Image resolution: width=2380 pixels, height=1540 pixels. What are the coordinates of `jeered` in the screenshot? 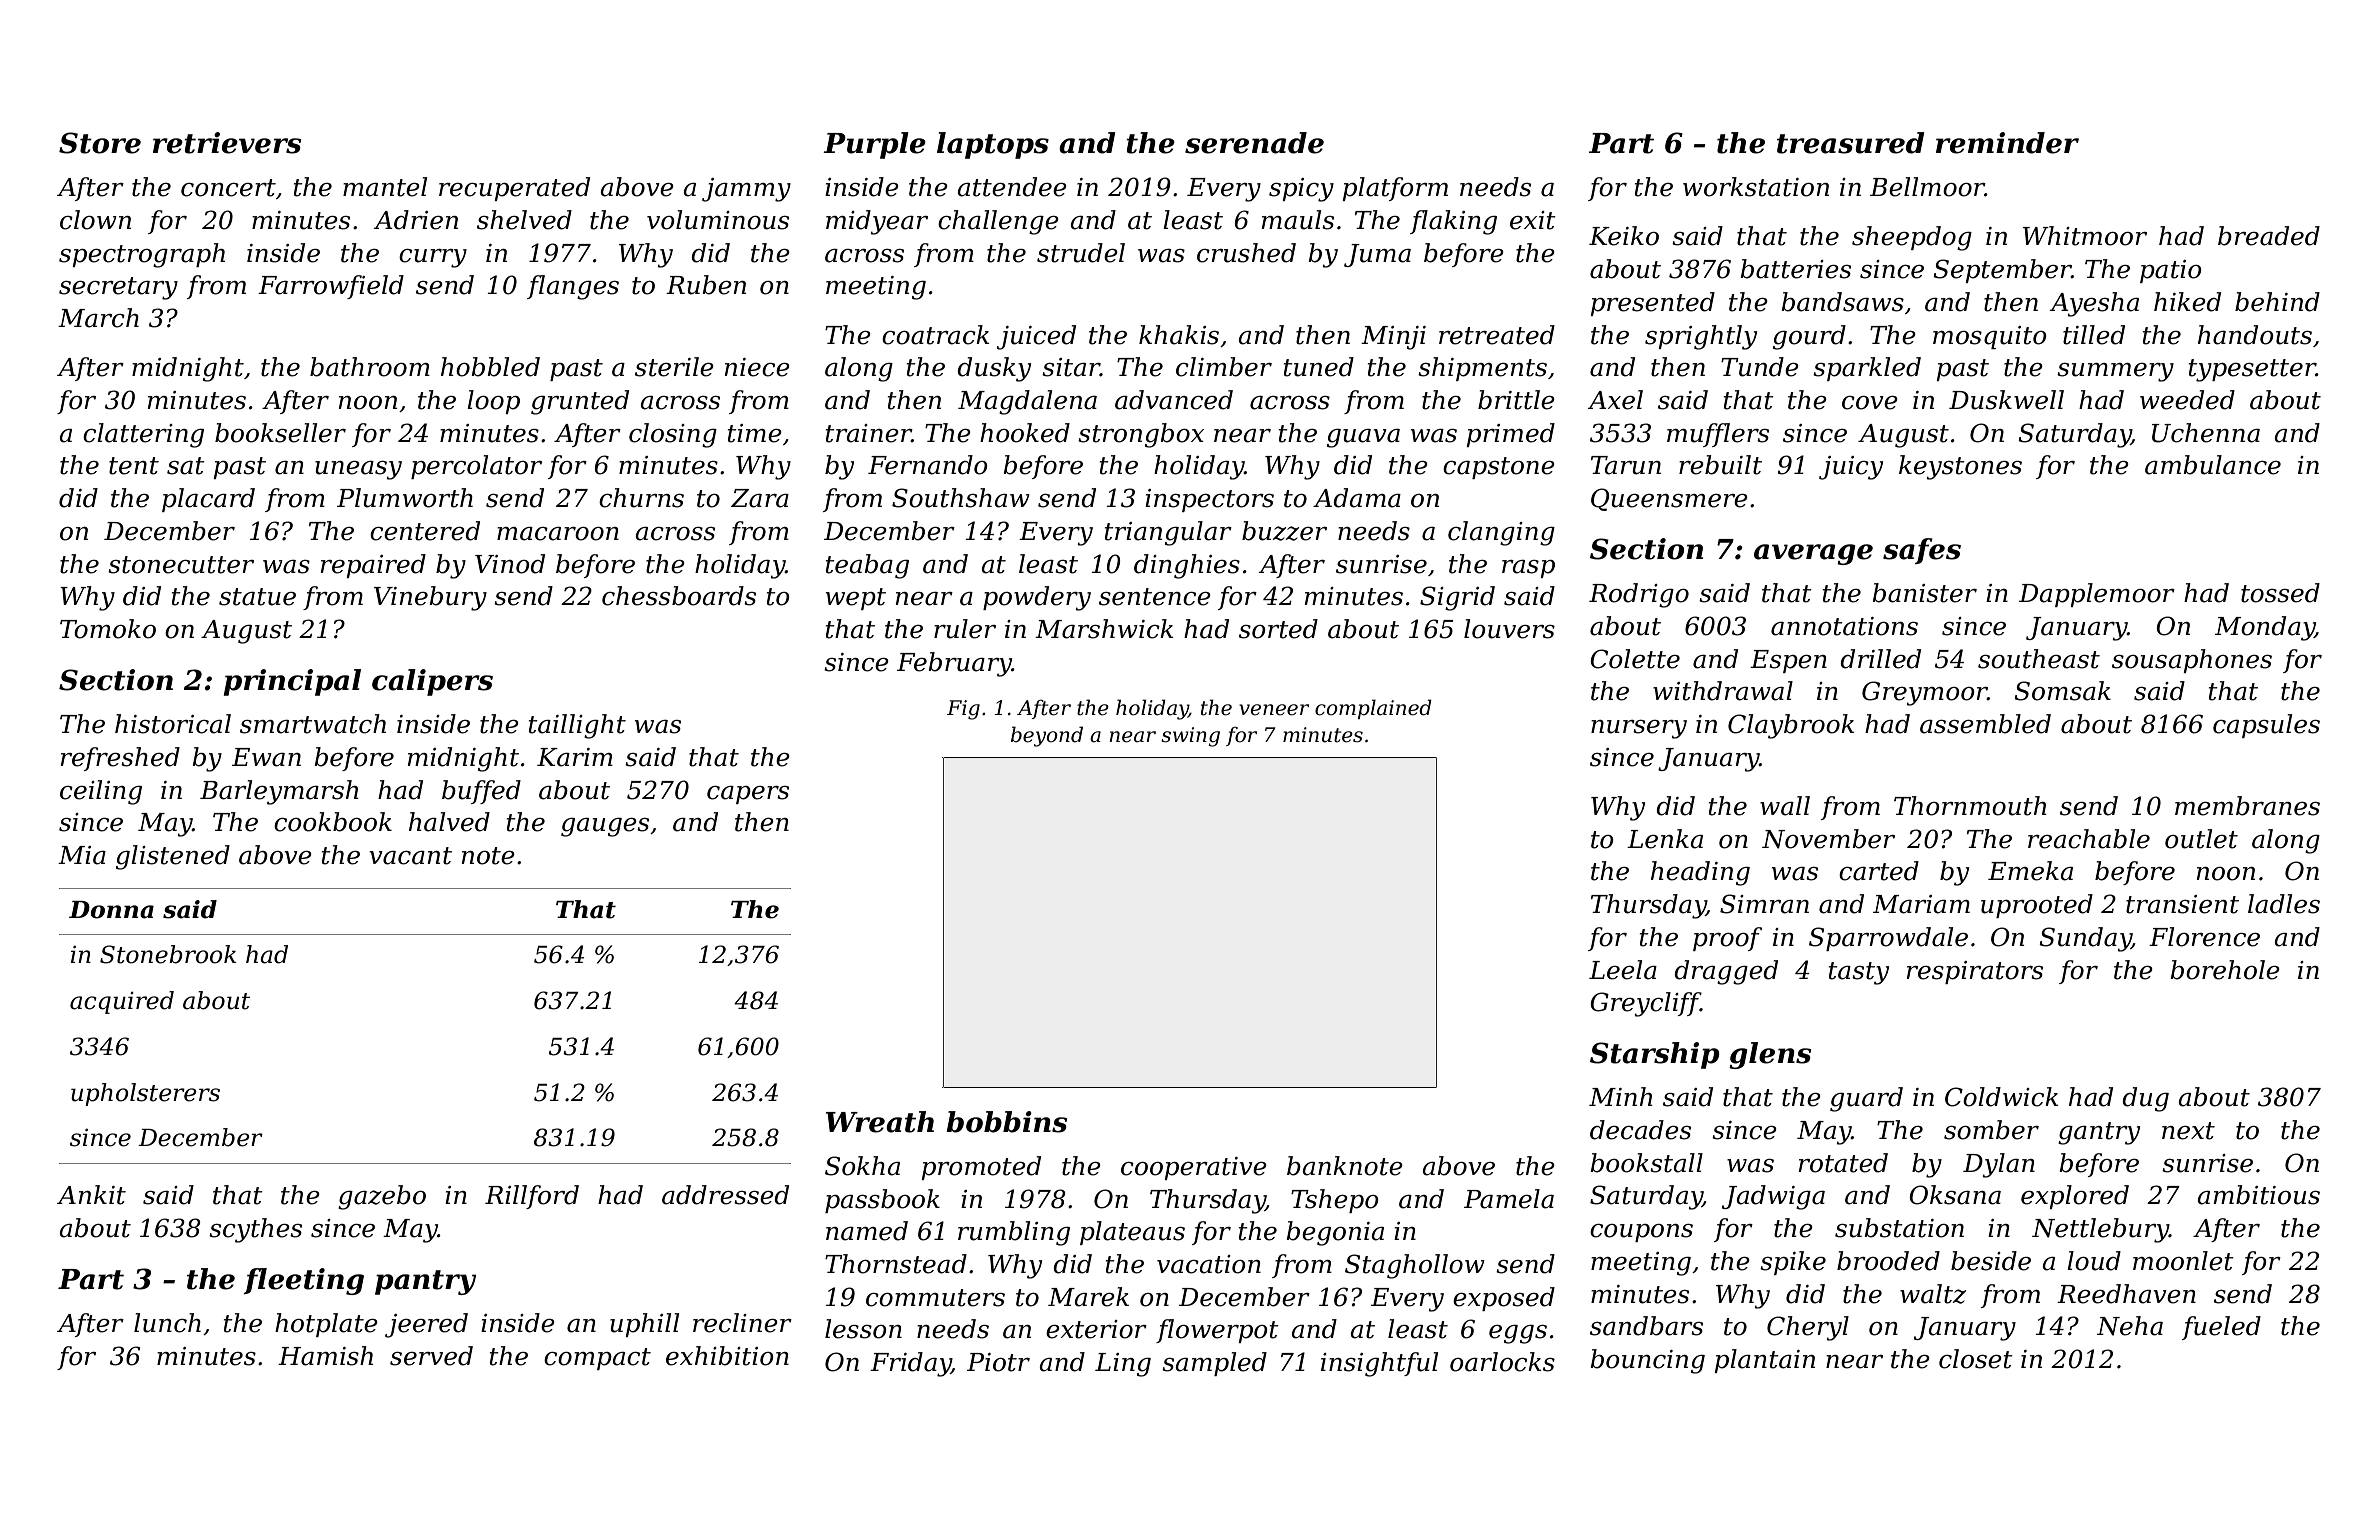 It's located at (426, 1325).
